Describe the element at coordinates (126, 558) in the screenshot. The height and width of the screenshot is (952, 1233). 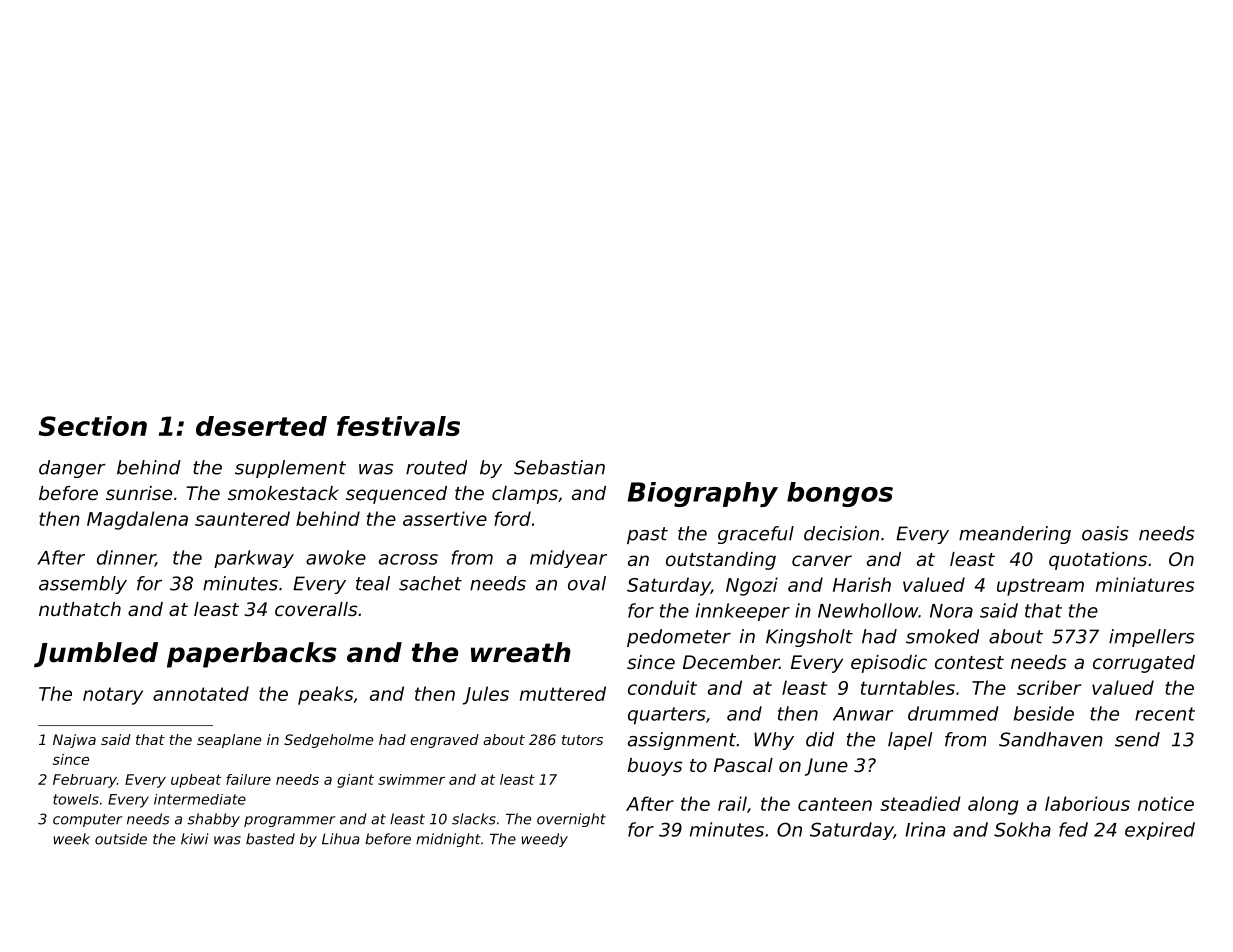
I see `dinner` at that location.
